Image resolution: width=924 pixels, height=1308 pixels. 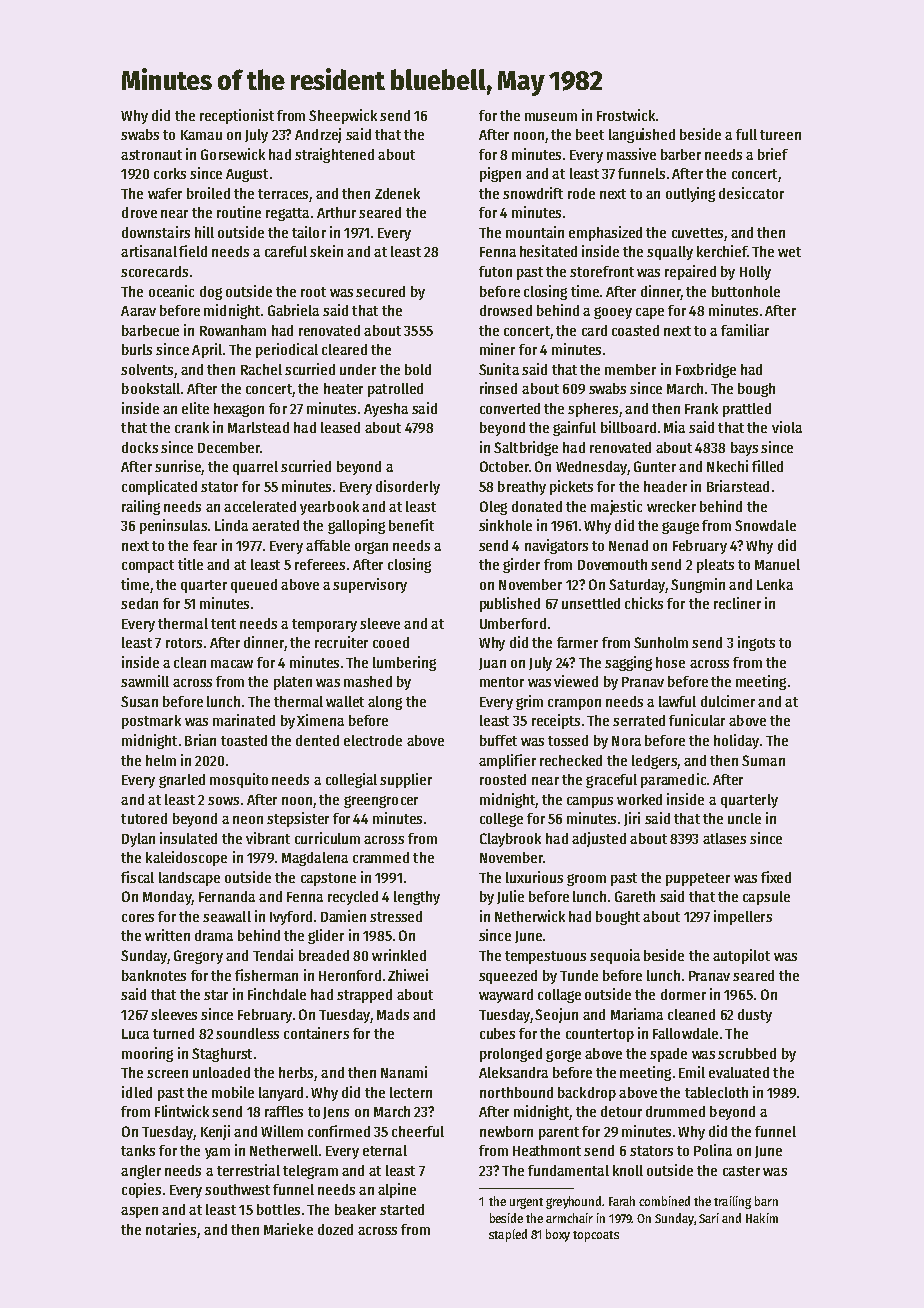 What do you see at coordinates (324, 625) in the document?
I see `temporary` at bounding box center [324, 625].
